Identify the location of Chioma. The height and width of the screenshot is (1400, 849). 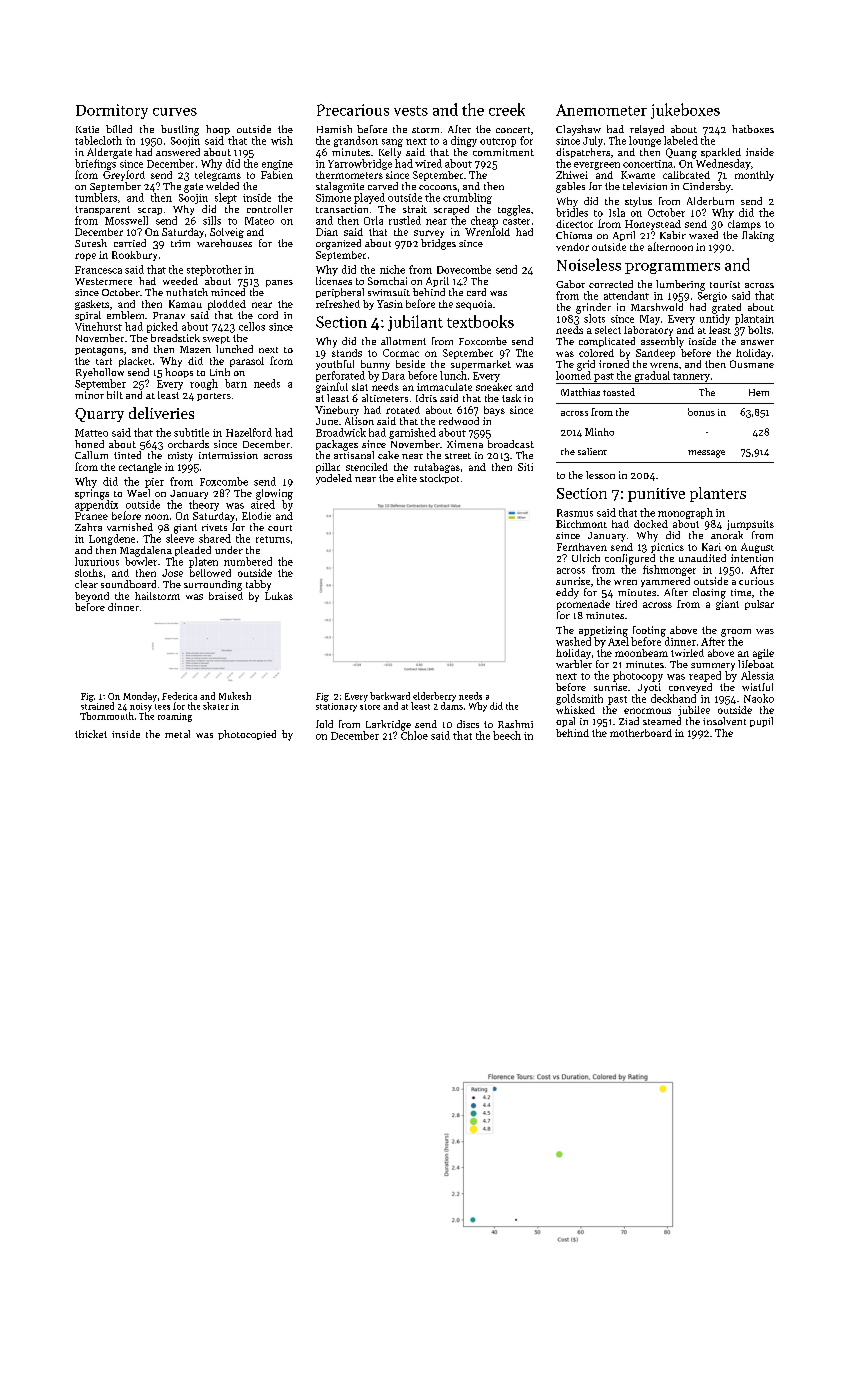
(574, 235).
